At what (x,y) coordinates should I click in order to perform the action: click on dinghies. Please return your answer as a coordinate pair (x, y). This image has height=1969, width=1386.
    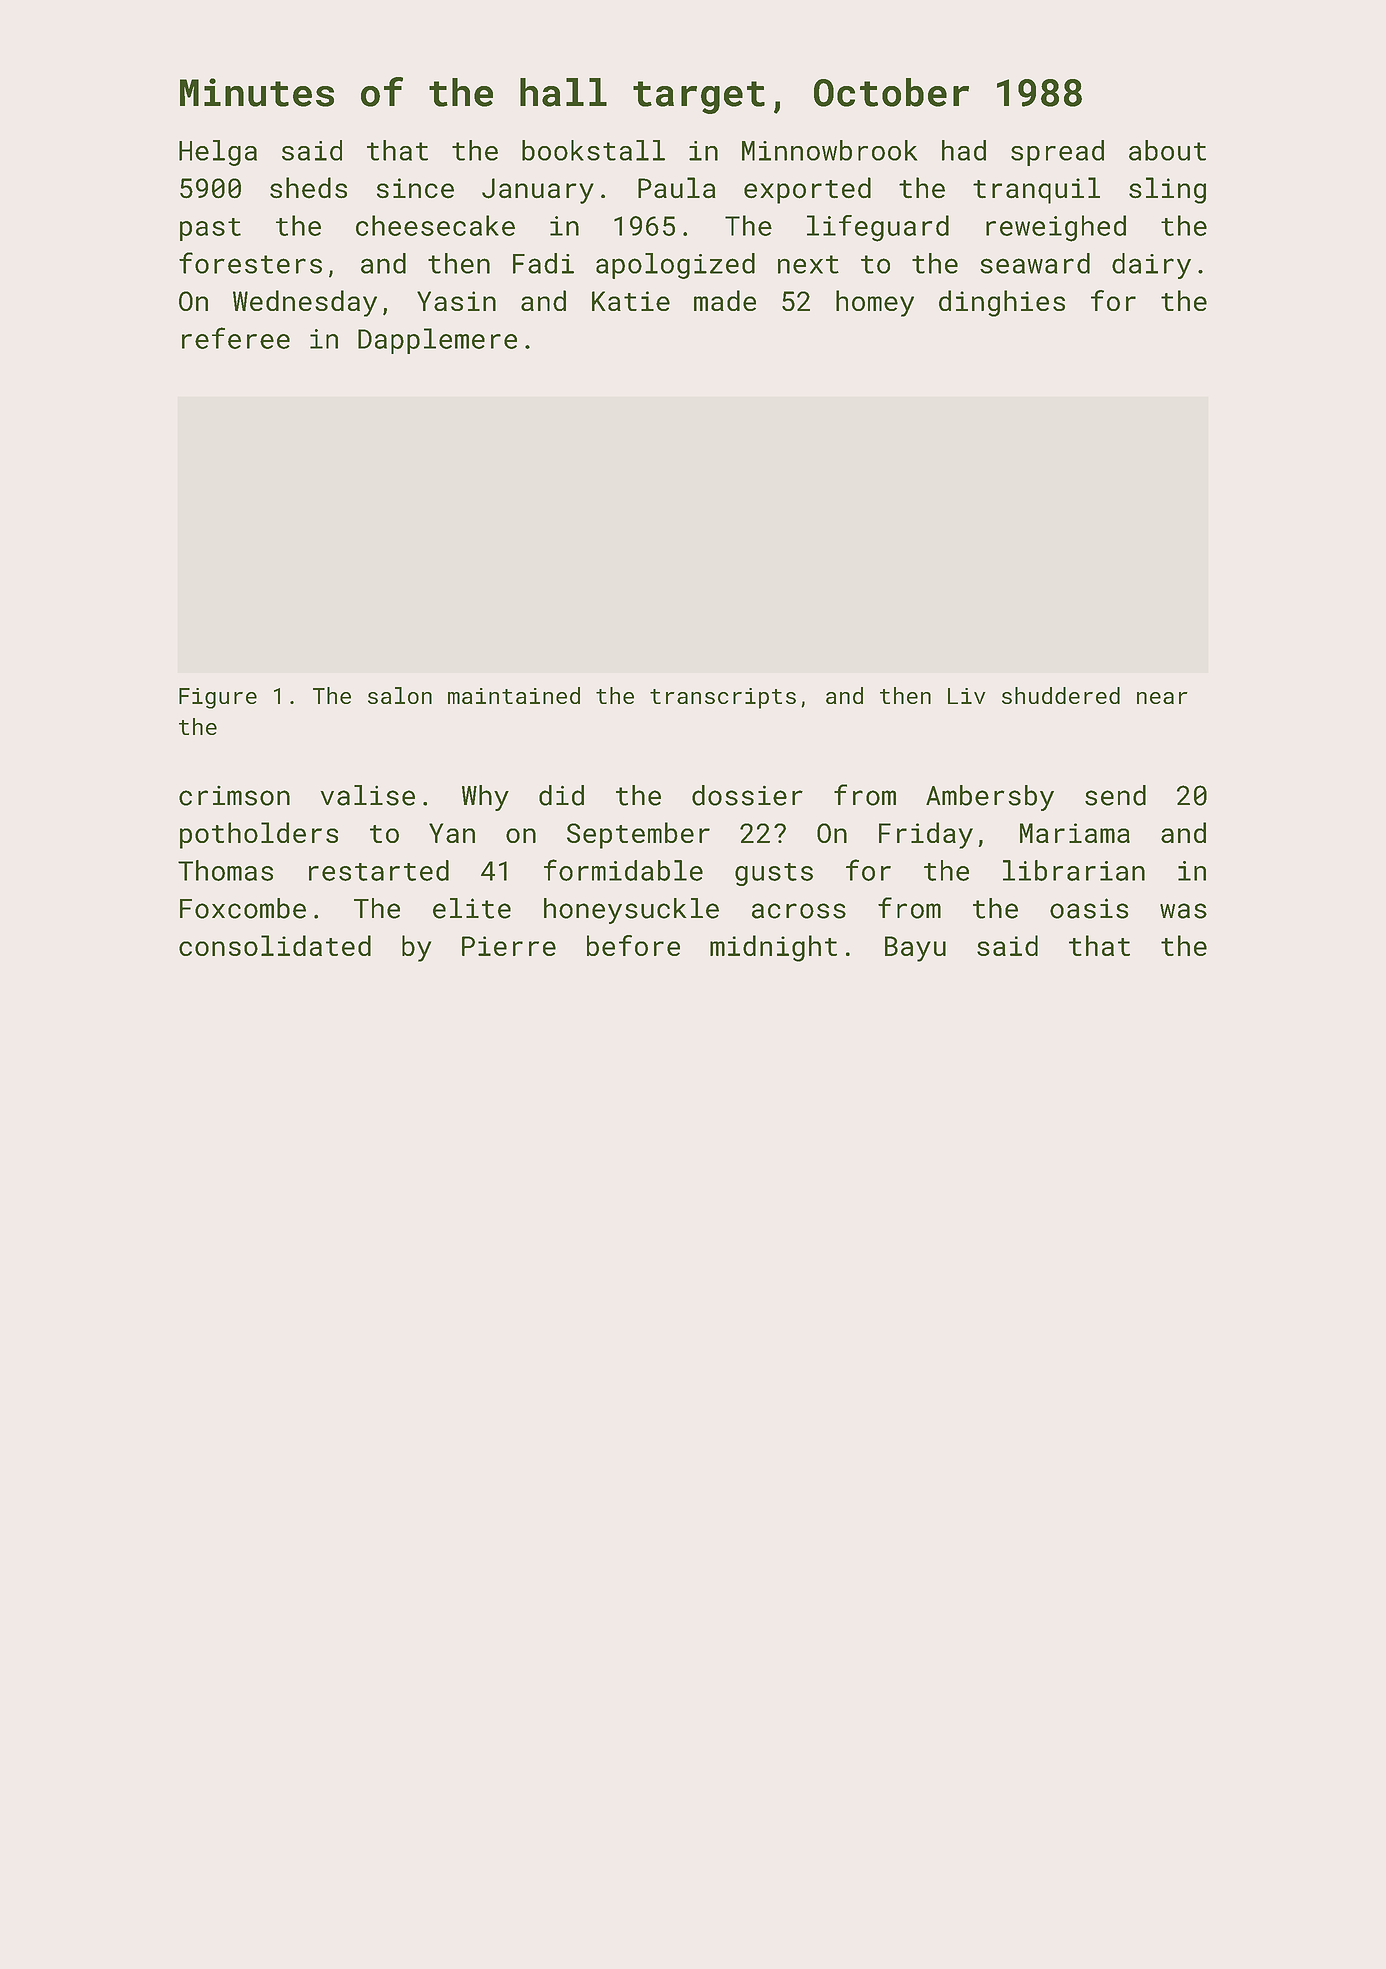
    Looking at the image, I should click on (1002, 303).
